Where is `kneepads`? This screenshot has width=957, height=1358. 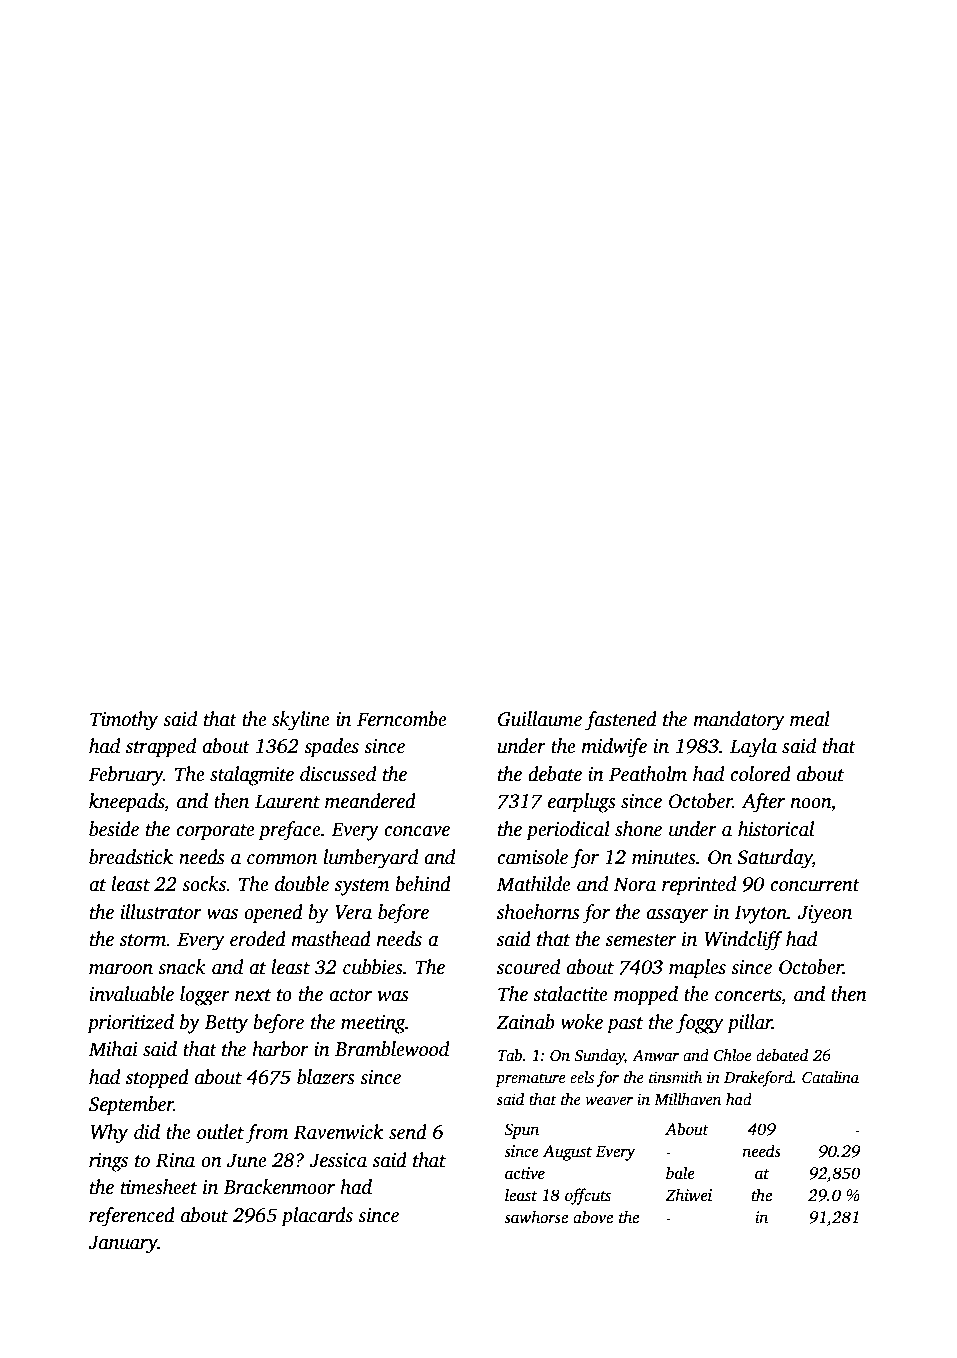
kneepads is located at coordinates (126, 803).
